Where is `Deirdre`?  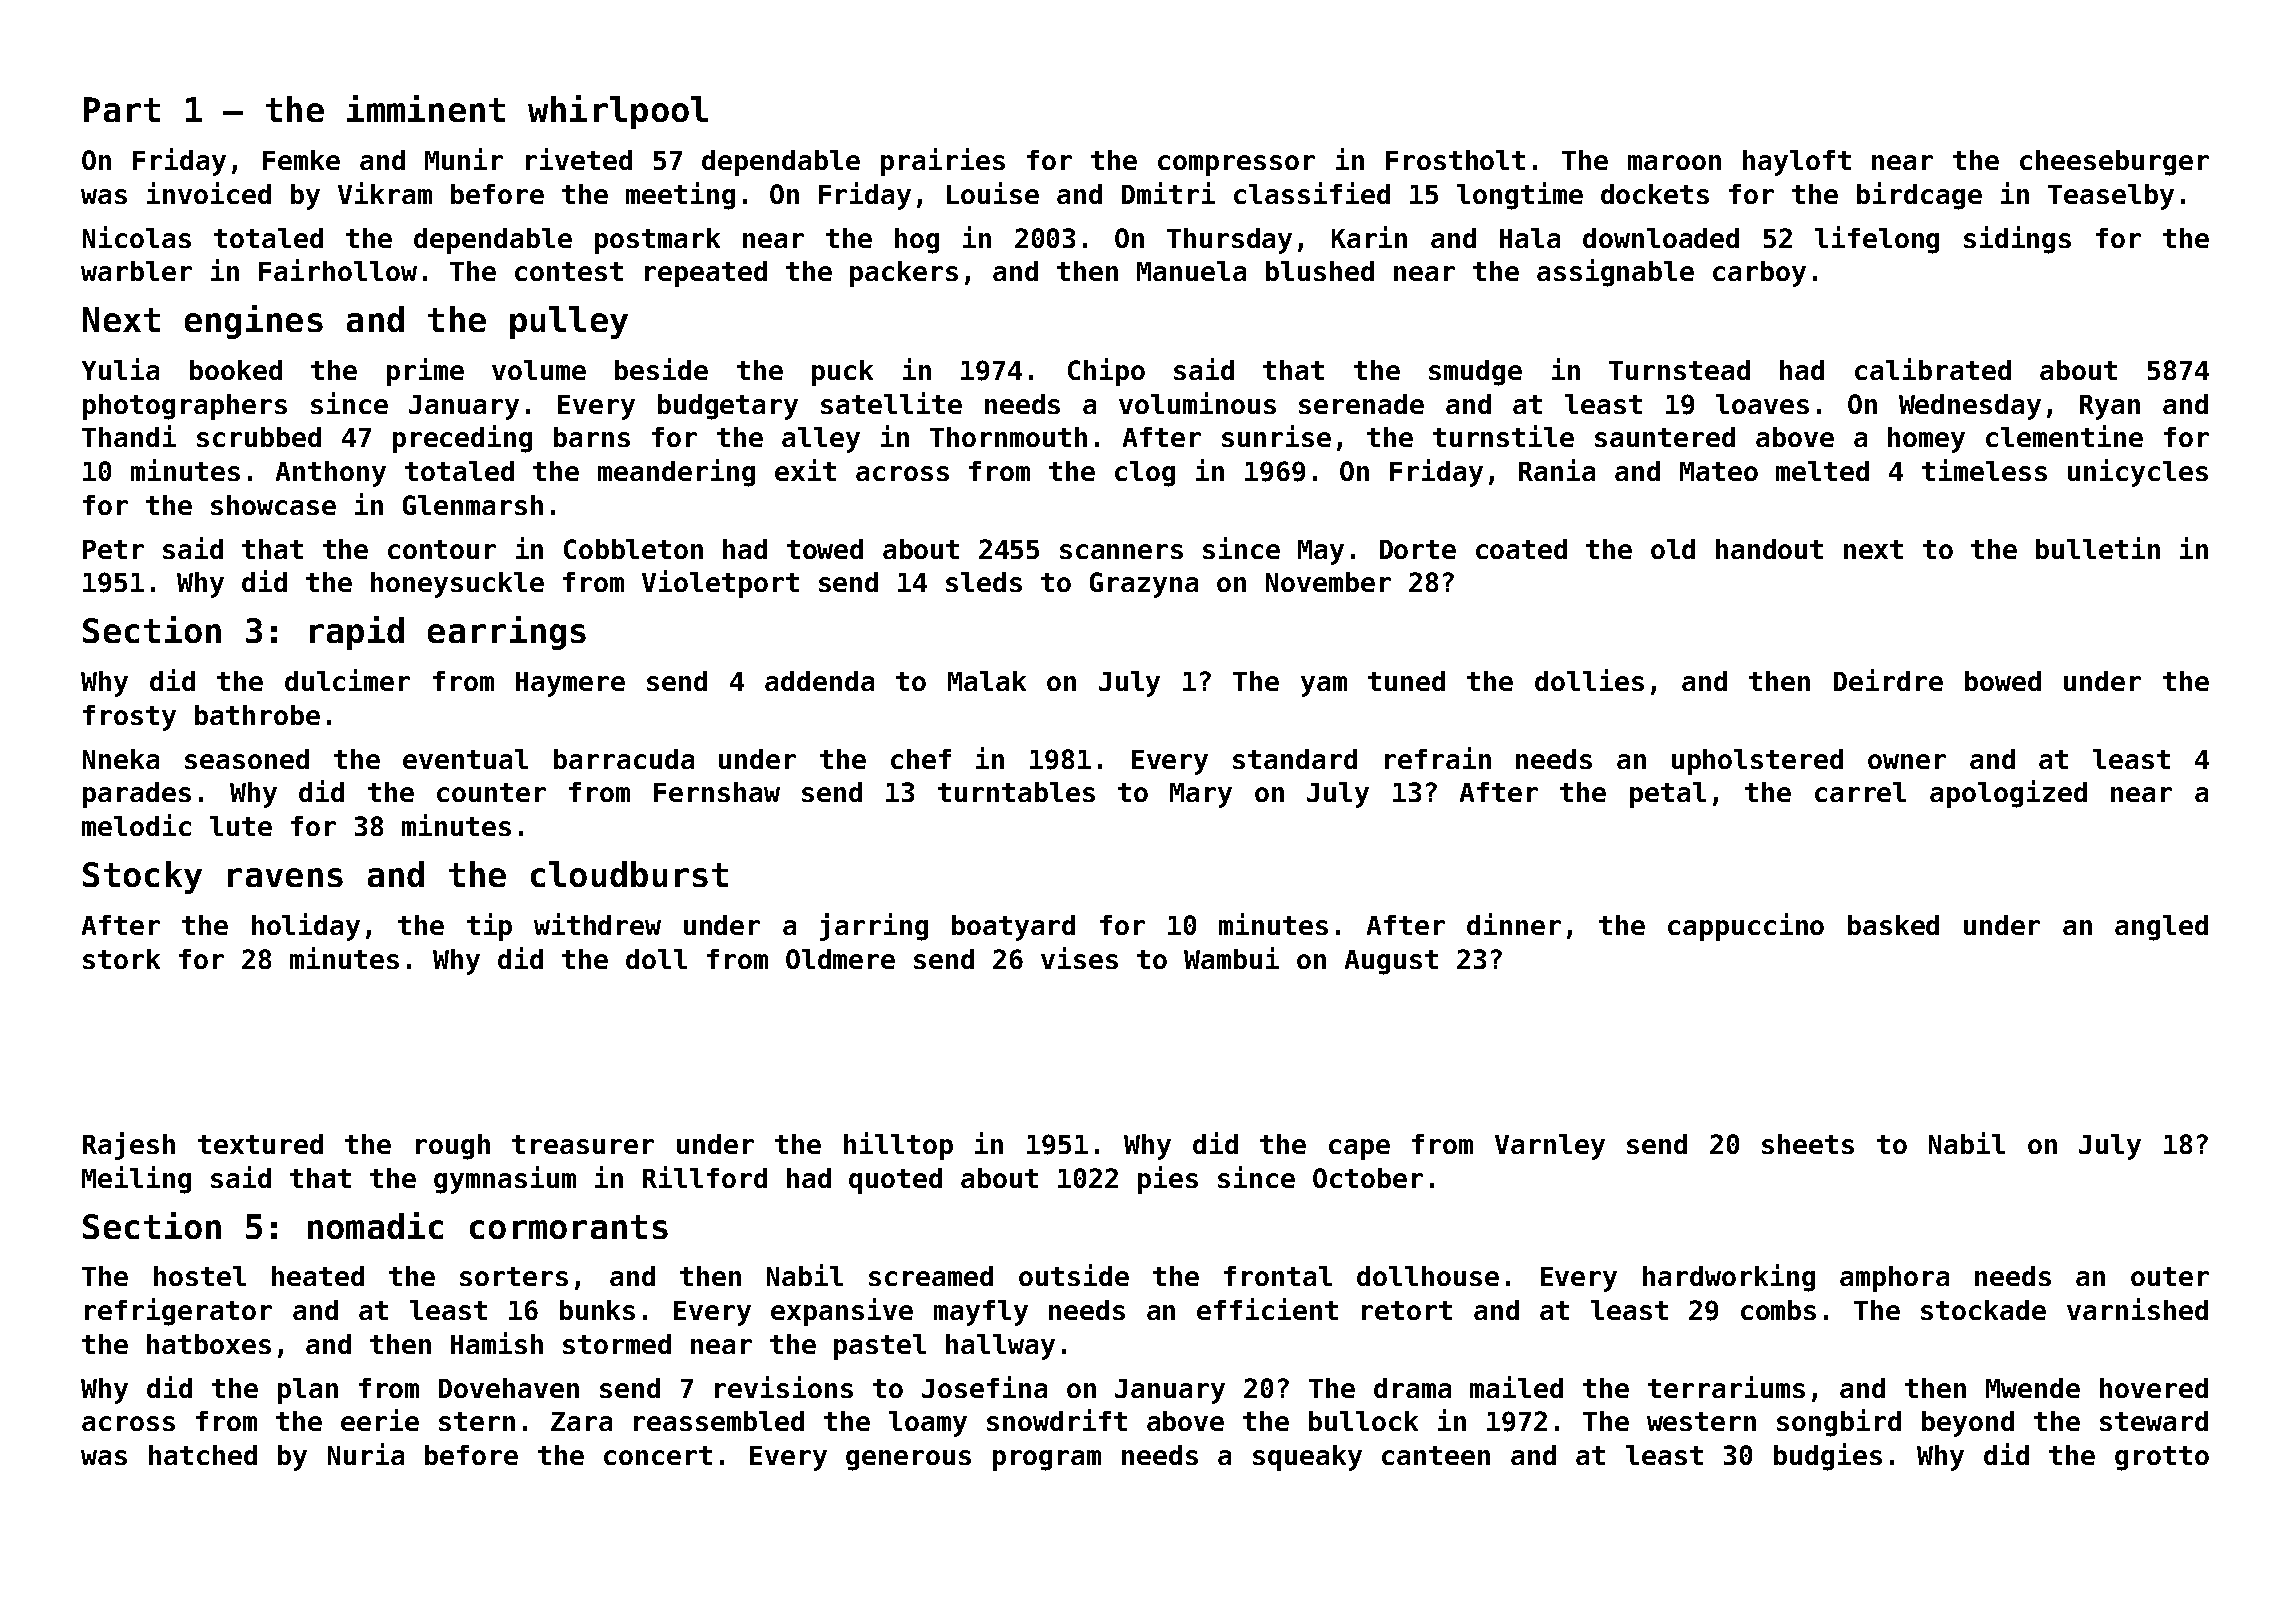
Deirdre is located at coordinates (1888, 680).
